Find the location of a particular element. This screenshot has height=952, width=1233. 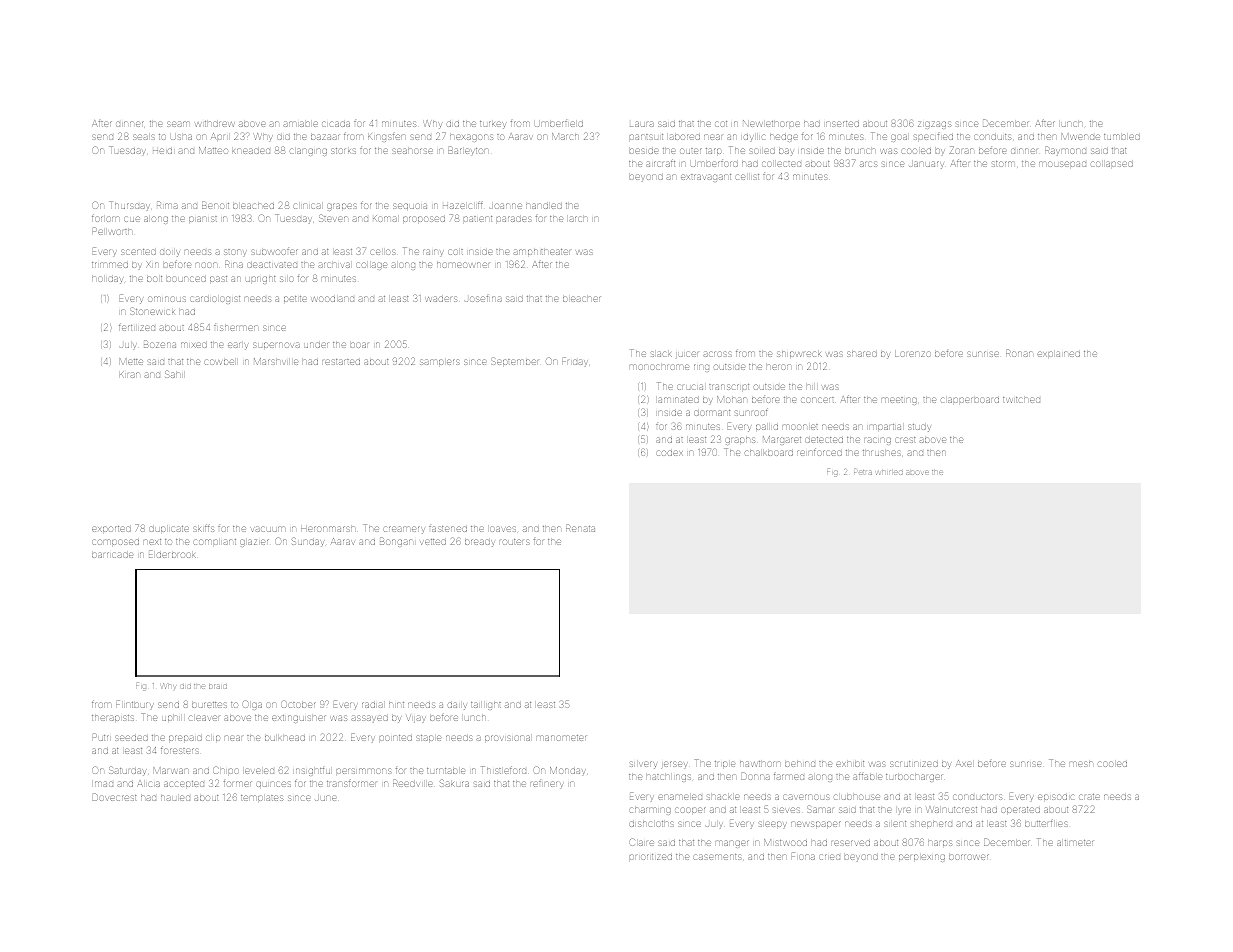

Lorenzo is located at coordinates (913, 354).
